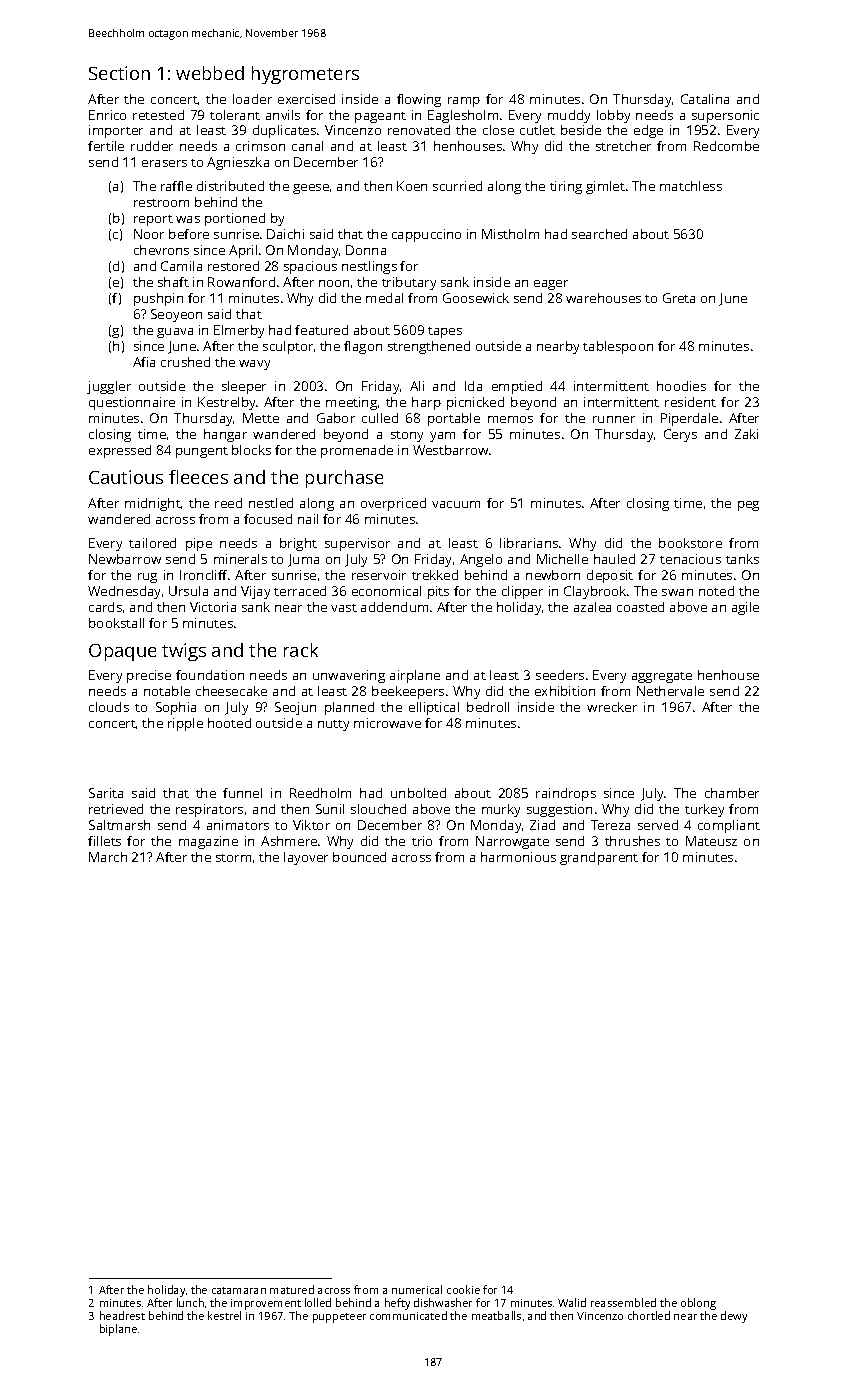  What do you see at coordinates (363, 347) in the image?
I see `flagon` at bounding box center [363, 347].
